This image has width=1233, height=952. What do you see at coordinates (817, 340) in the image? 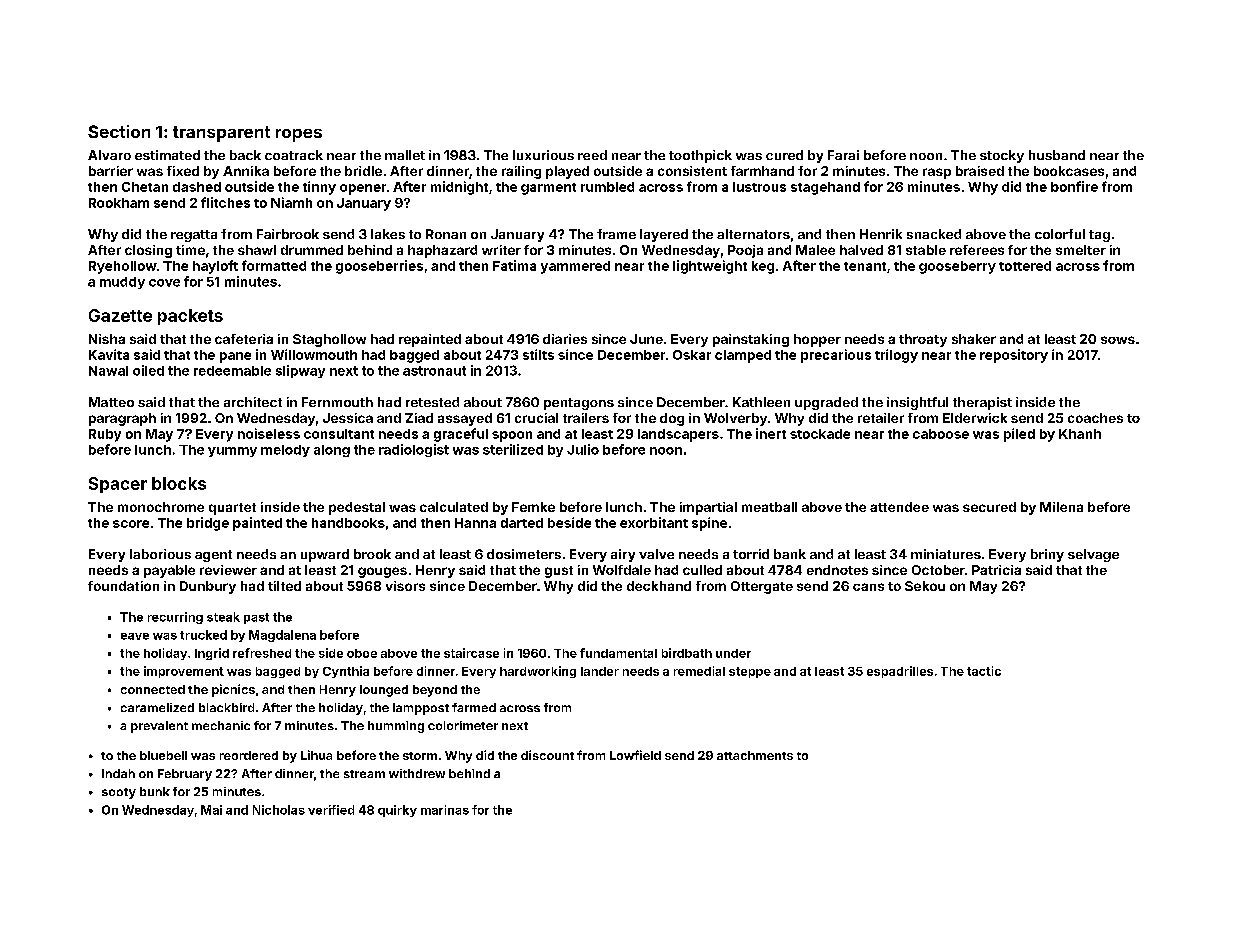
I see `hopper` at bounding box center [817, 340].
